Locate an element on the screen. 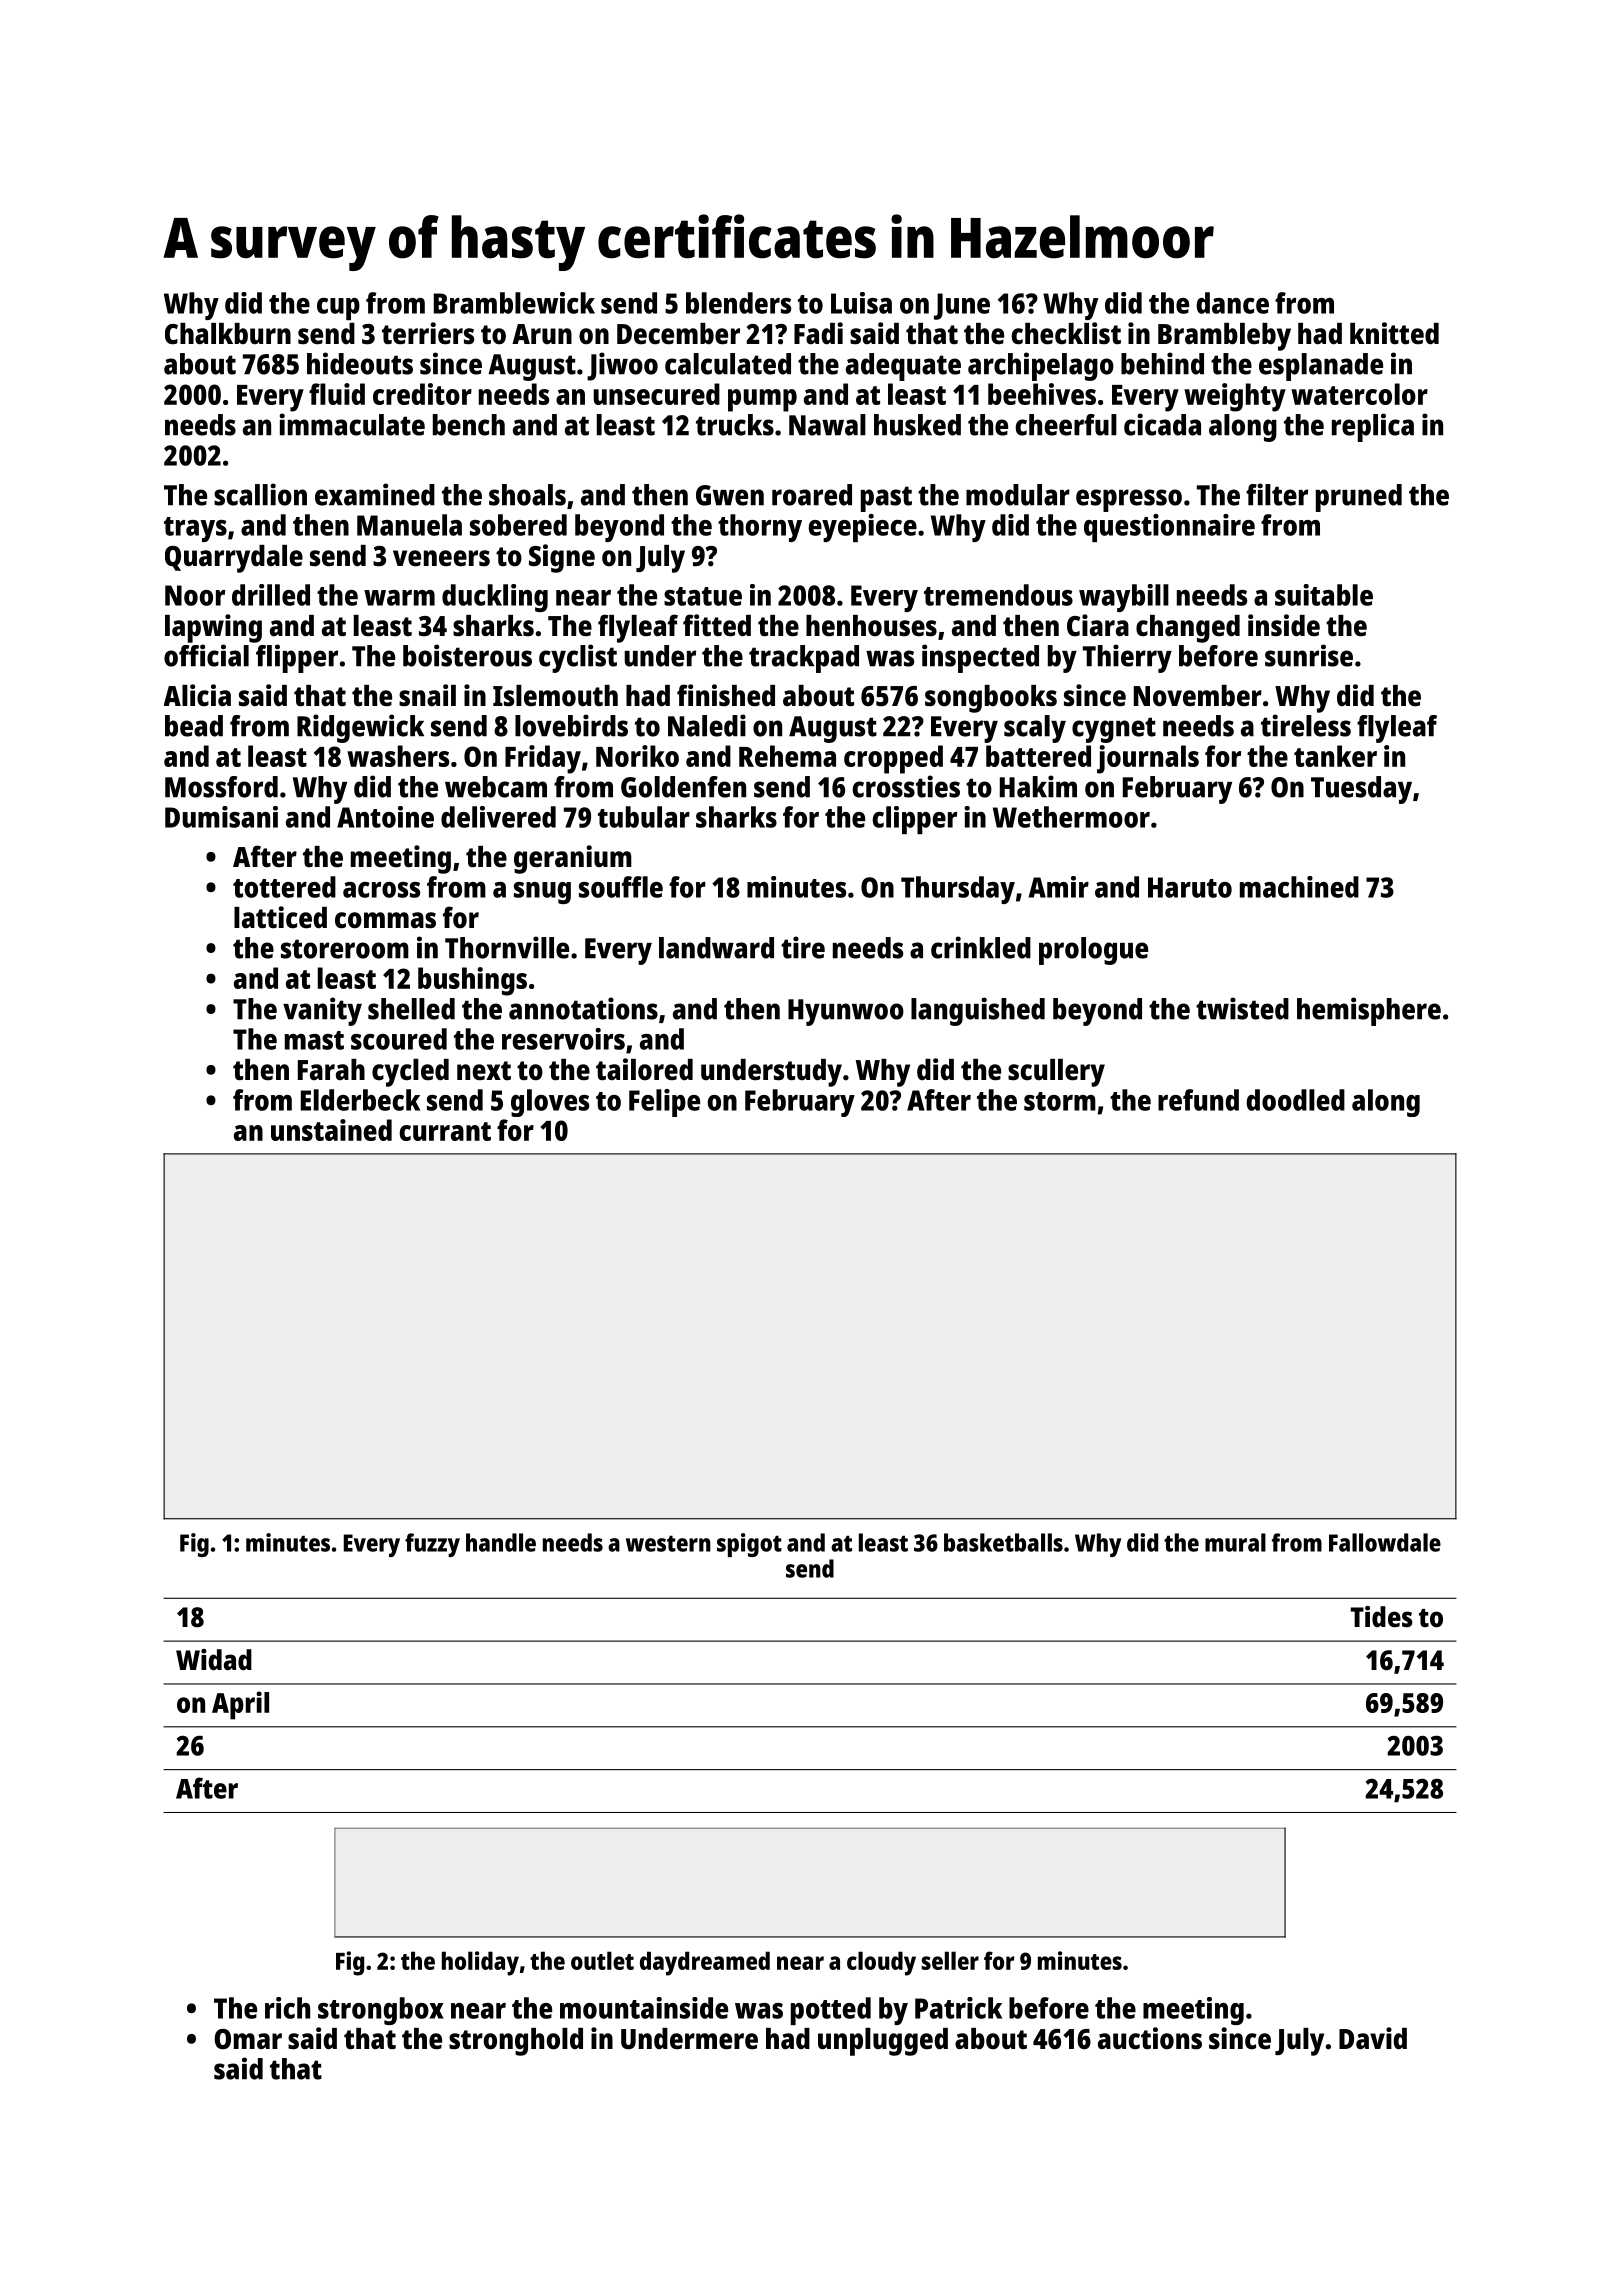  doodled is located at coordinates (1295, 1100).
